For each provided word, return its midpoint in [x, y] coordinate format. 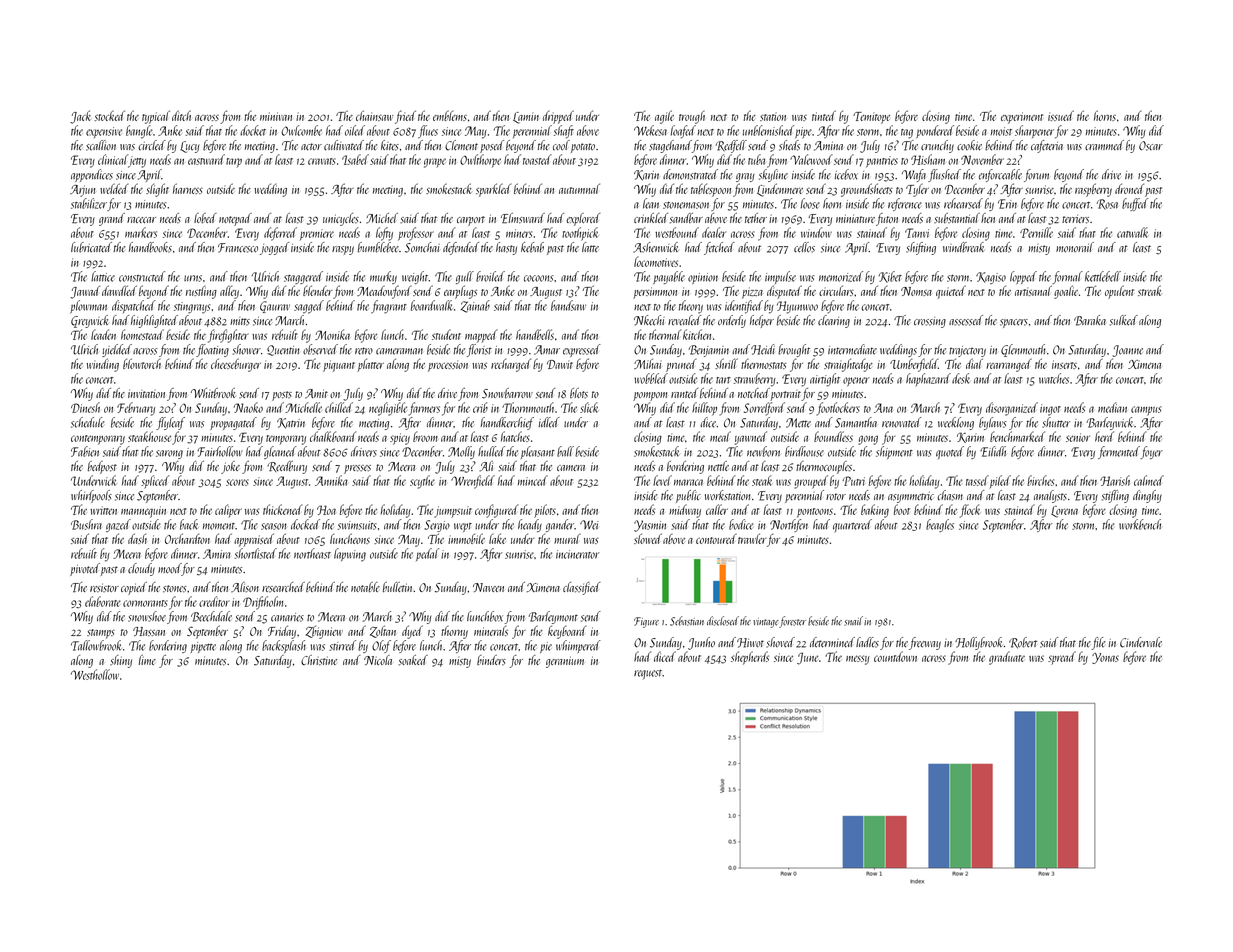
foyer [1151, 452]
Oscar [1151, 146]
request [648, 674]
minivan [276, 116]
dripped [558, 117]
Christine [319, 660]
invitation [146, 393]
